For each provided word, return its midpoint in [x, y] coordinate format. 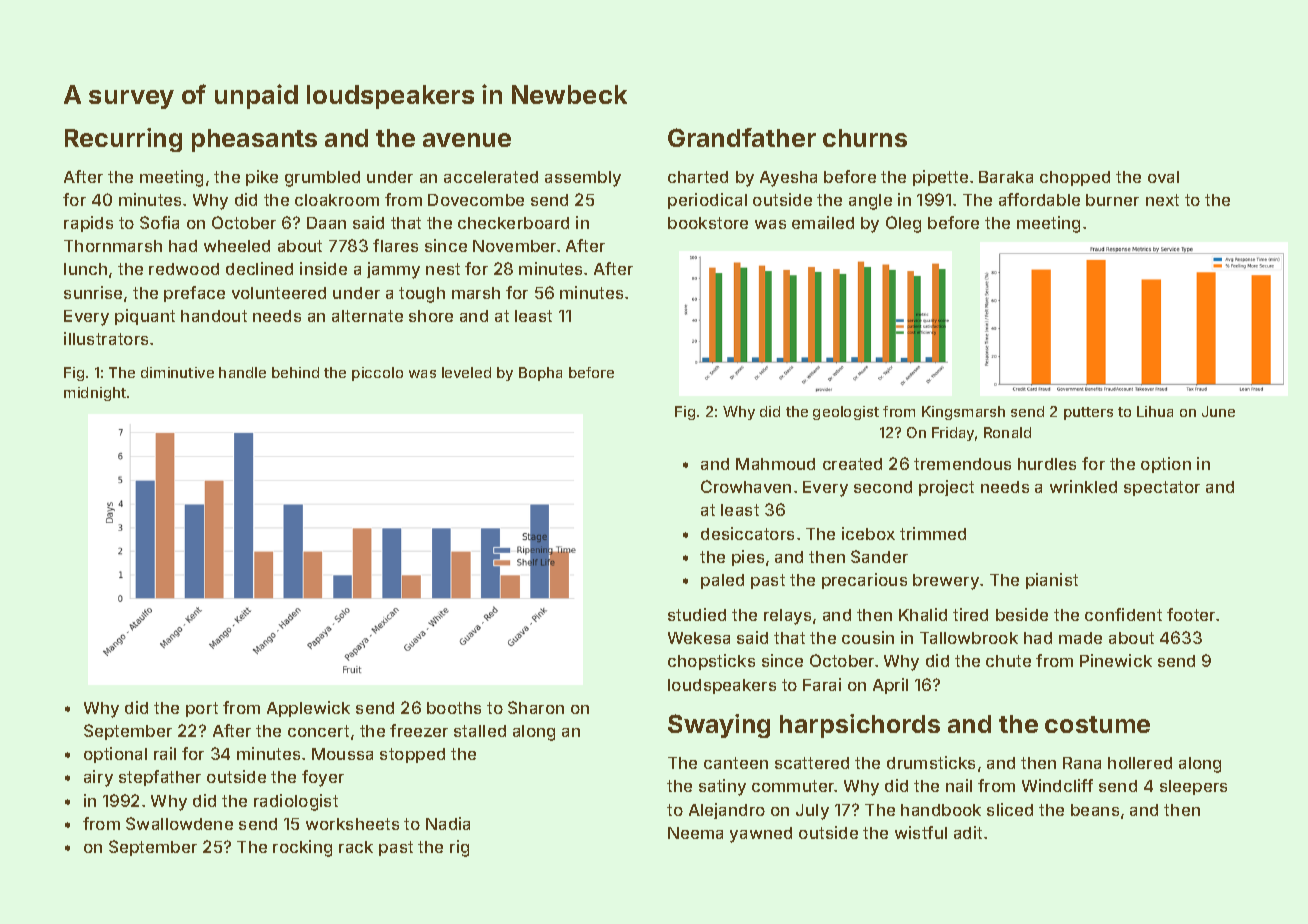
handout [214, 316]
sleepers [1193, 787]
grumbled [322, 179]
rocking [302, 848]
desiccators [747, 533]
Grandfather [742, 137]
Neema [695, 833]
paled [722, 581]
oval [1163, 177]
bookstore [708, 223]
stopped [412, 755]
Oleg [903, 224]
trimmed [933, 533]
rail [165, 753]
